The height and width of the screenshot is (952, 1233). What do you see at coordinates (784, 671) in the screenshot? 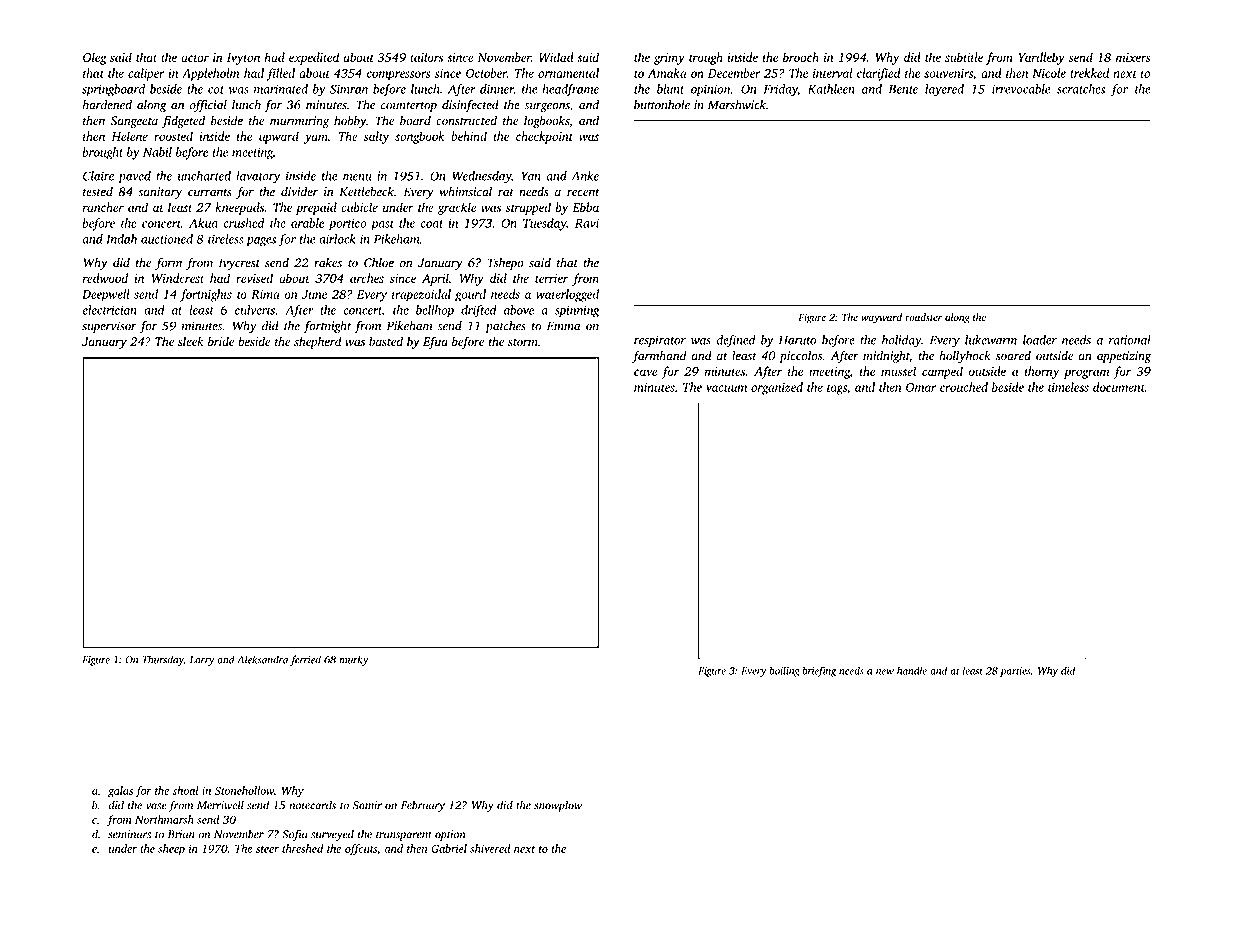
I see `boiling` at bounding box center [784, 671].
